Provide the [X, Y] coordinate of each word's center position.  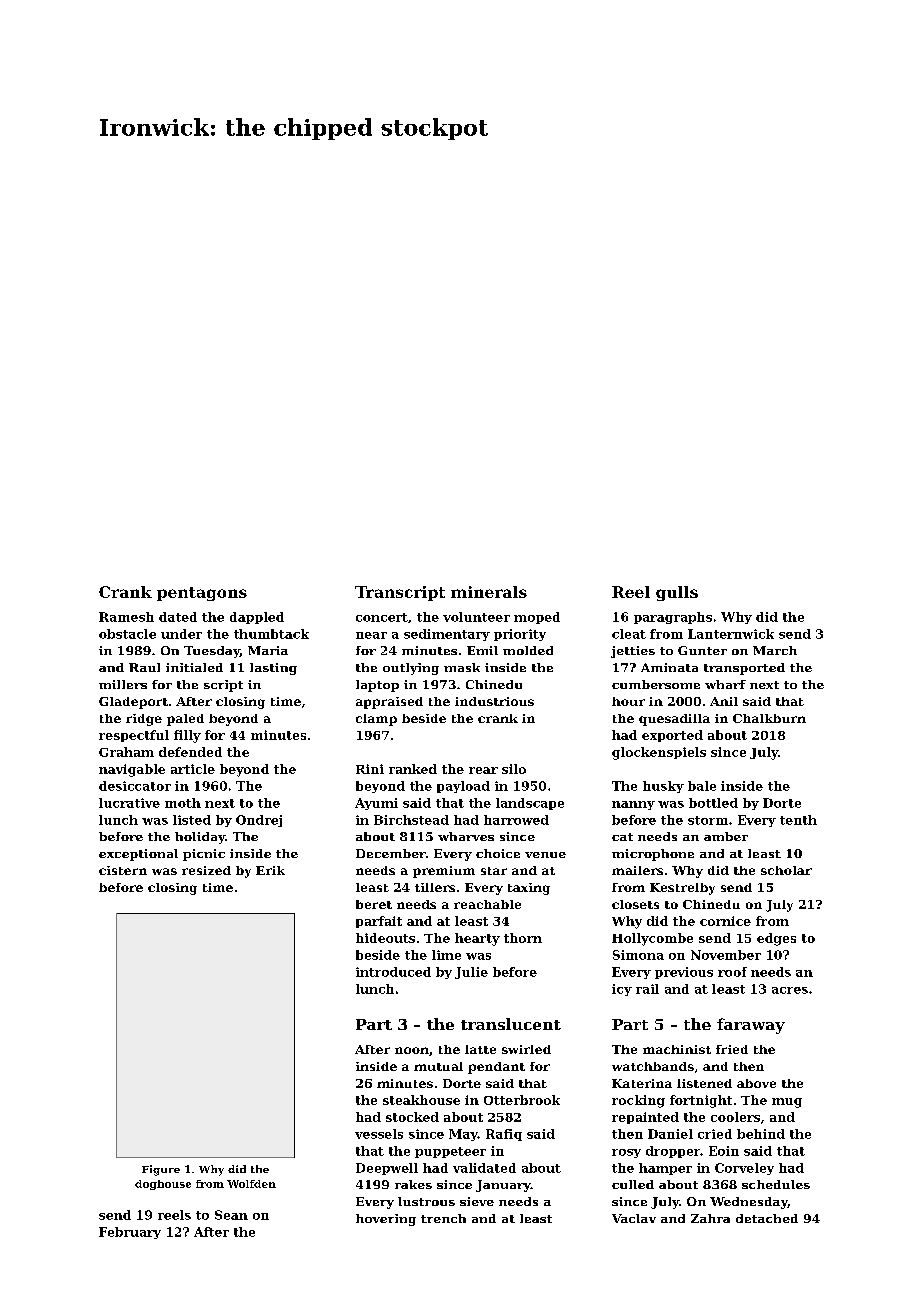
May [463, 1135]
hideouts [385, 938]
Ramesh [126, 617]
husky [663, 787]
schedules [776, 1184]
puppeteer [450, 1152]
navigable [132, 770]
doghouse [163, 1185]
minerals [489, 592]
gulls [677, 593]
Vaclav [634, 1218]
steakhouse [421, 1100]
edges [776, 939]
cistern [123, 870]
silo [514, 769]
